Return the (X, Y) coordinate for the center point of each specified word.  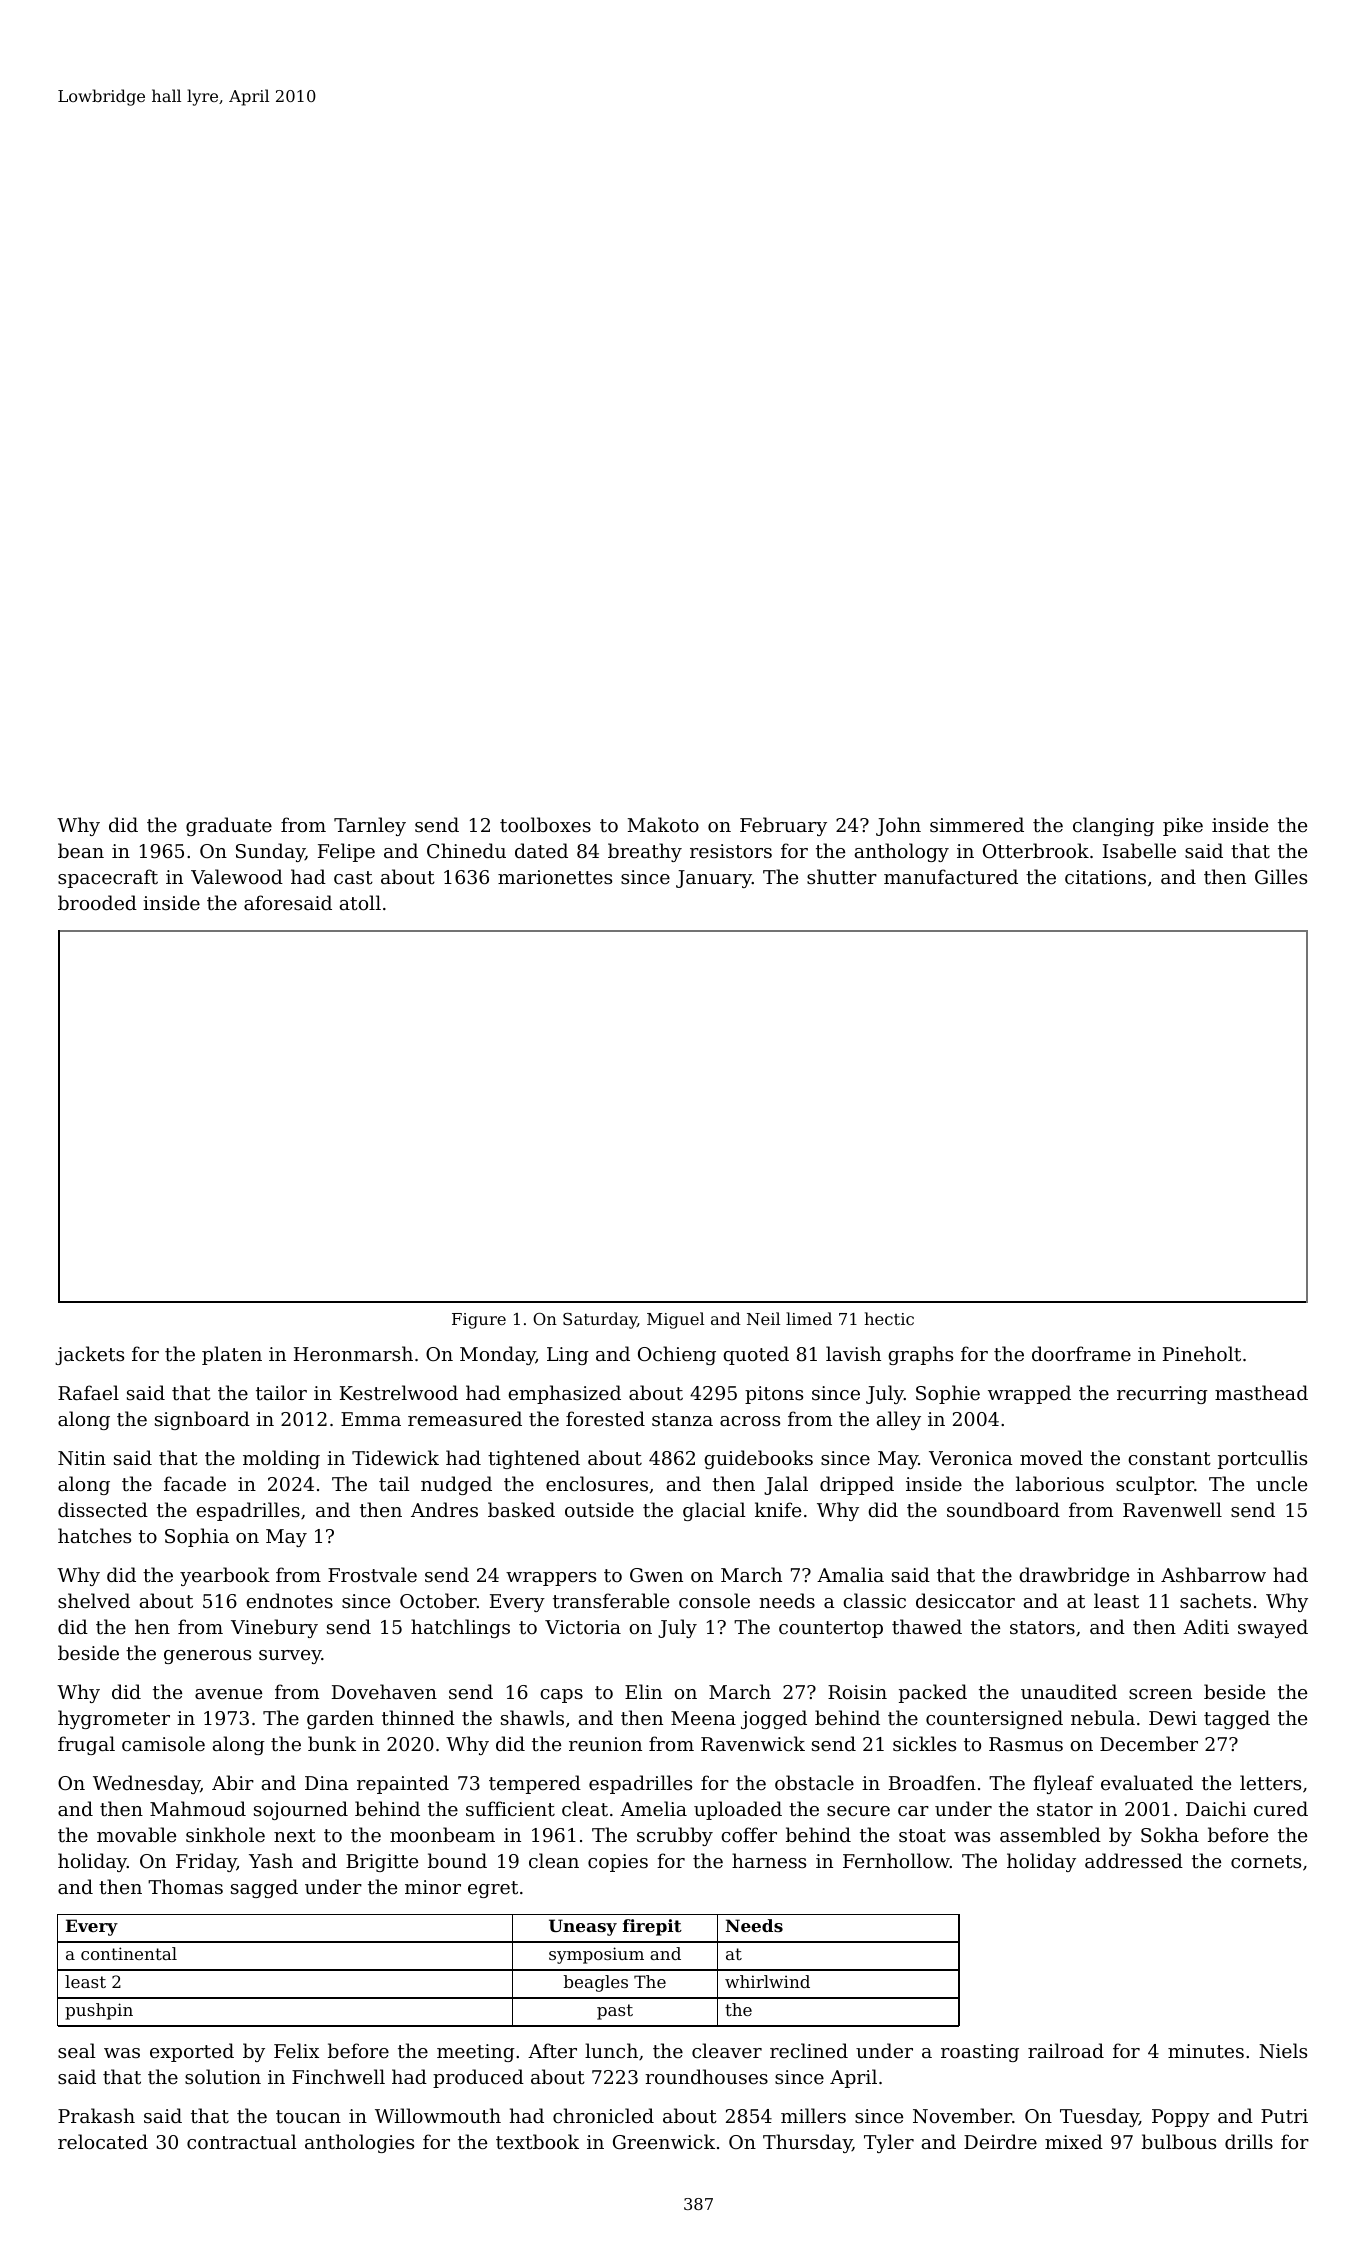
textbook (537, 2141)
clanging (1113, 826)
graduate (229, 826)
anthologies (359, 2143)
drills (1249, 2141)
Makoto (663, 824)
